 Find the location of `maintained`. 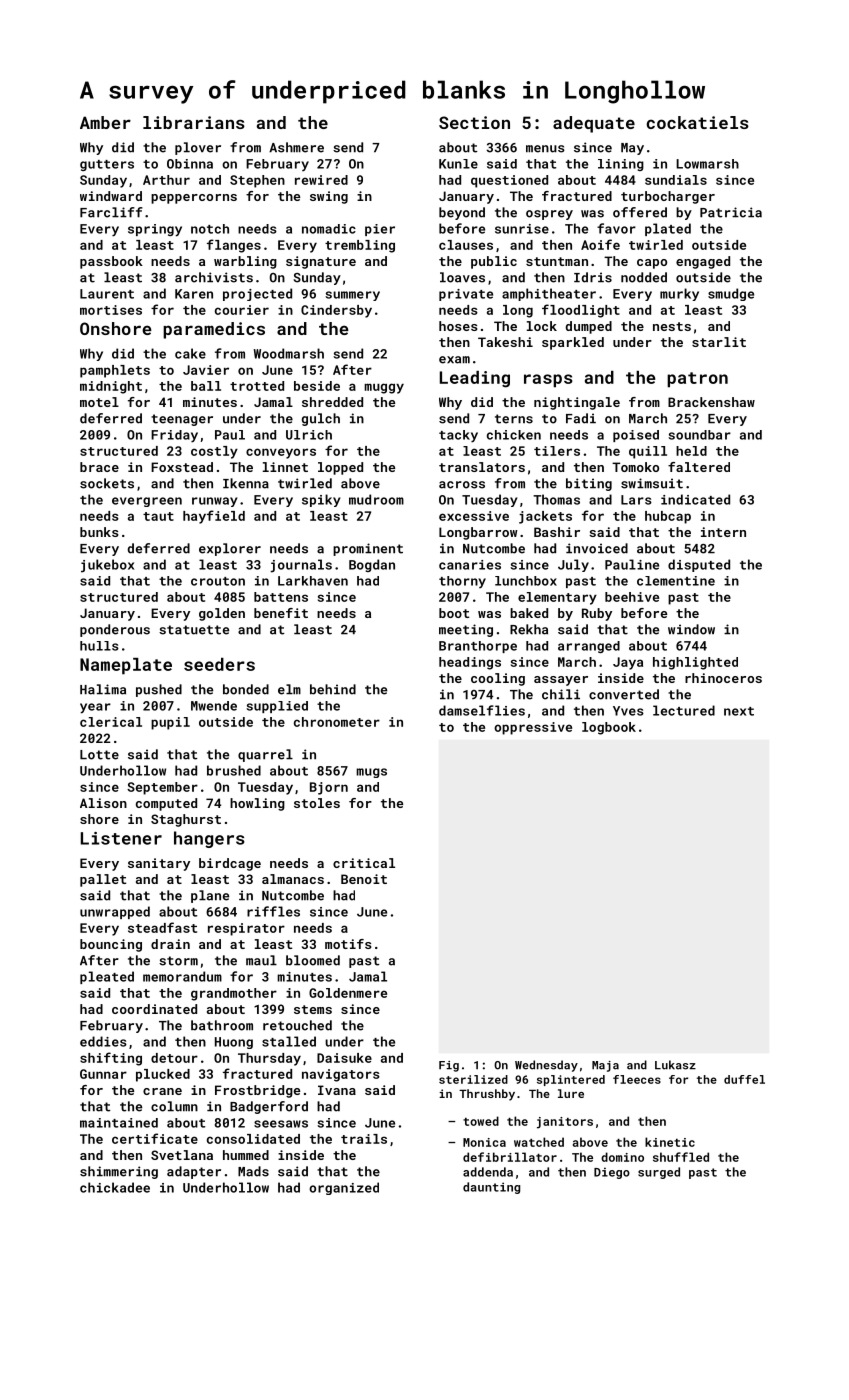

maintained is located at coordinates (119, 1123).
